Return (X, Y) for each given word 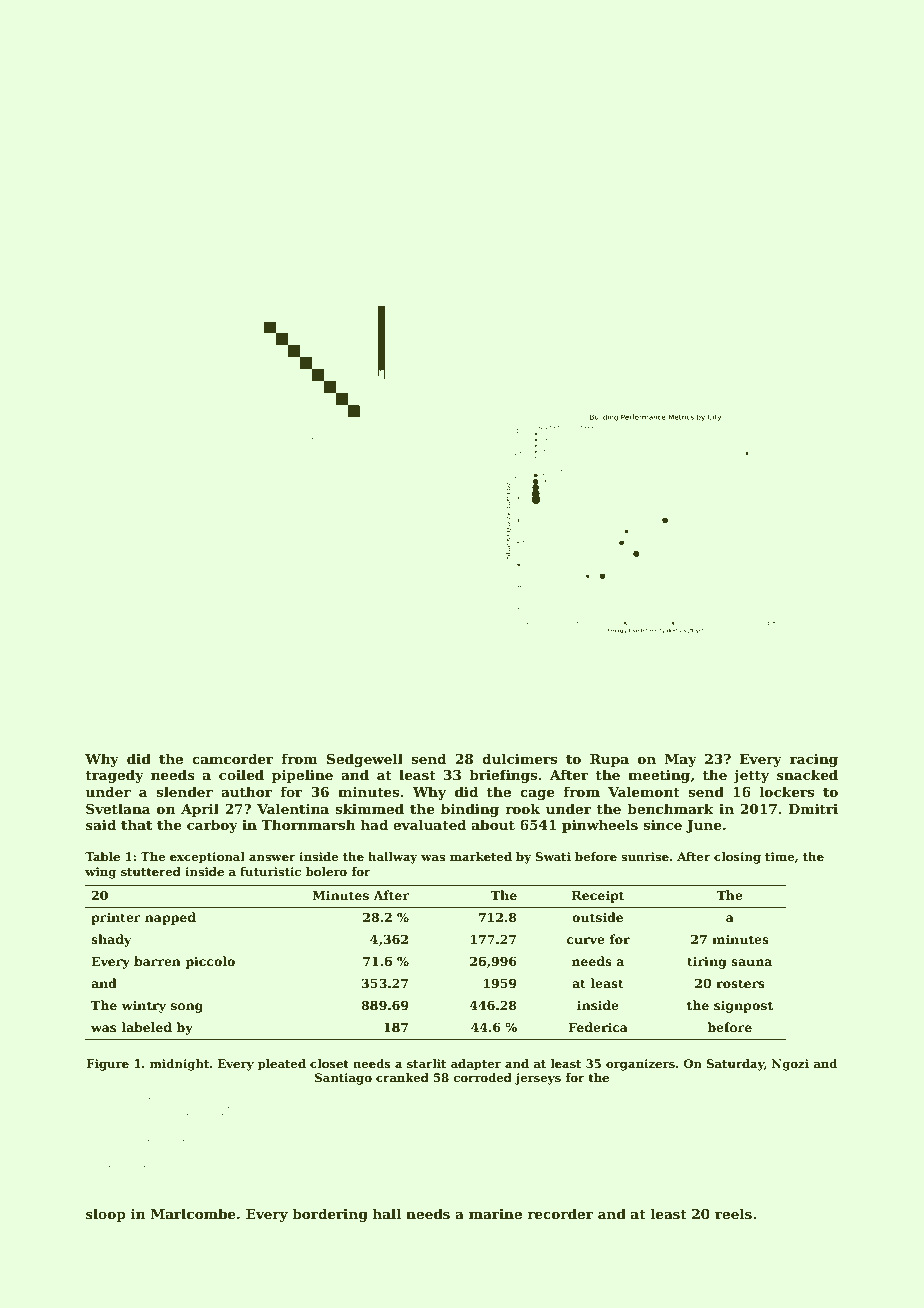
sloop (106, 1215)
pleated (282, 1065)
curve (586, 940)
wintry (144, 1006)
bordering (330, 1215)
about (493, 824)
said (101, 824)
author (246, 791)
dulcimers (519, 758)
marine (495, 1214)
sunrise (645, 856)
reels (733, 1213)
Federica (598, 1027)
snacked (807, 774)
